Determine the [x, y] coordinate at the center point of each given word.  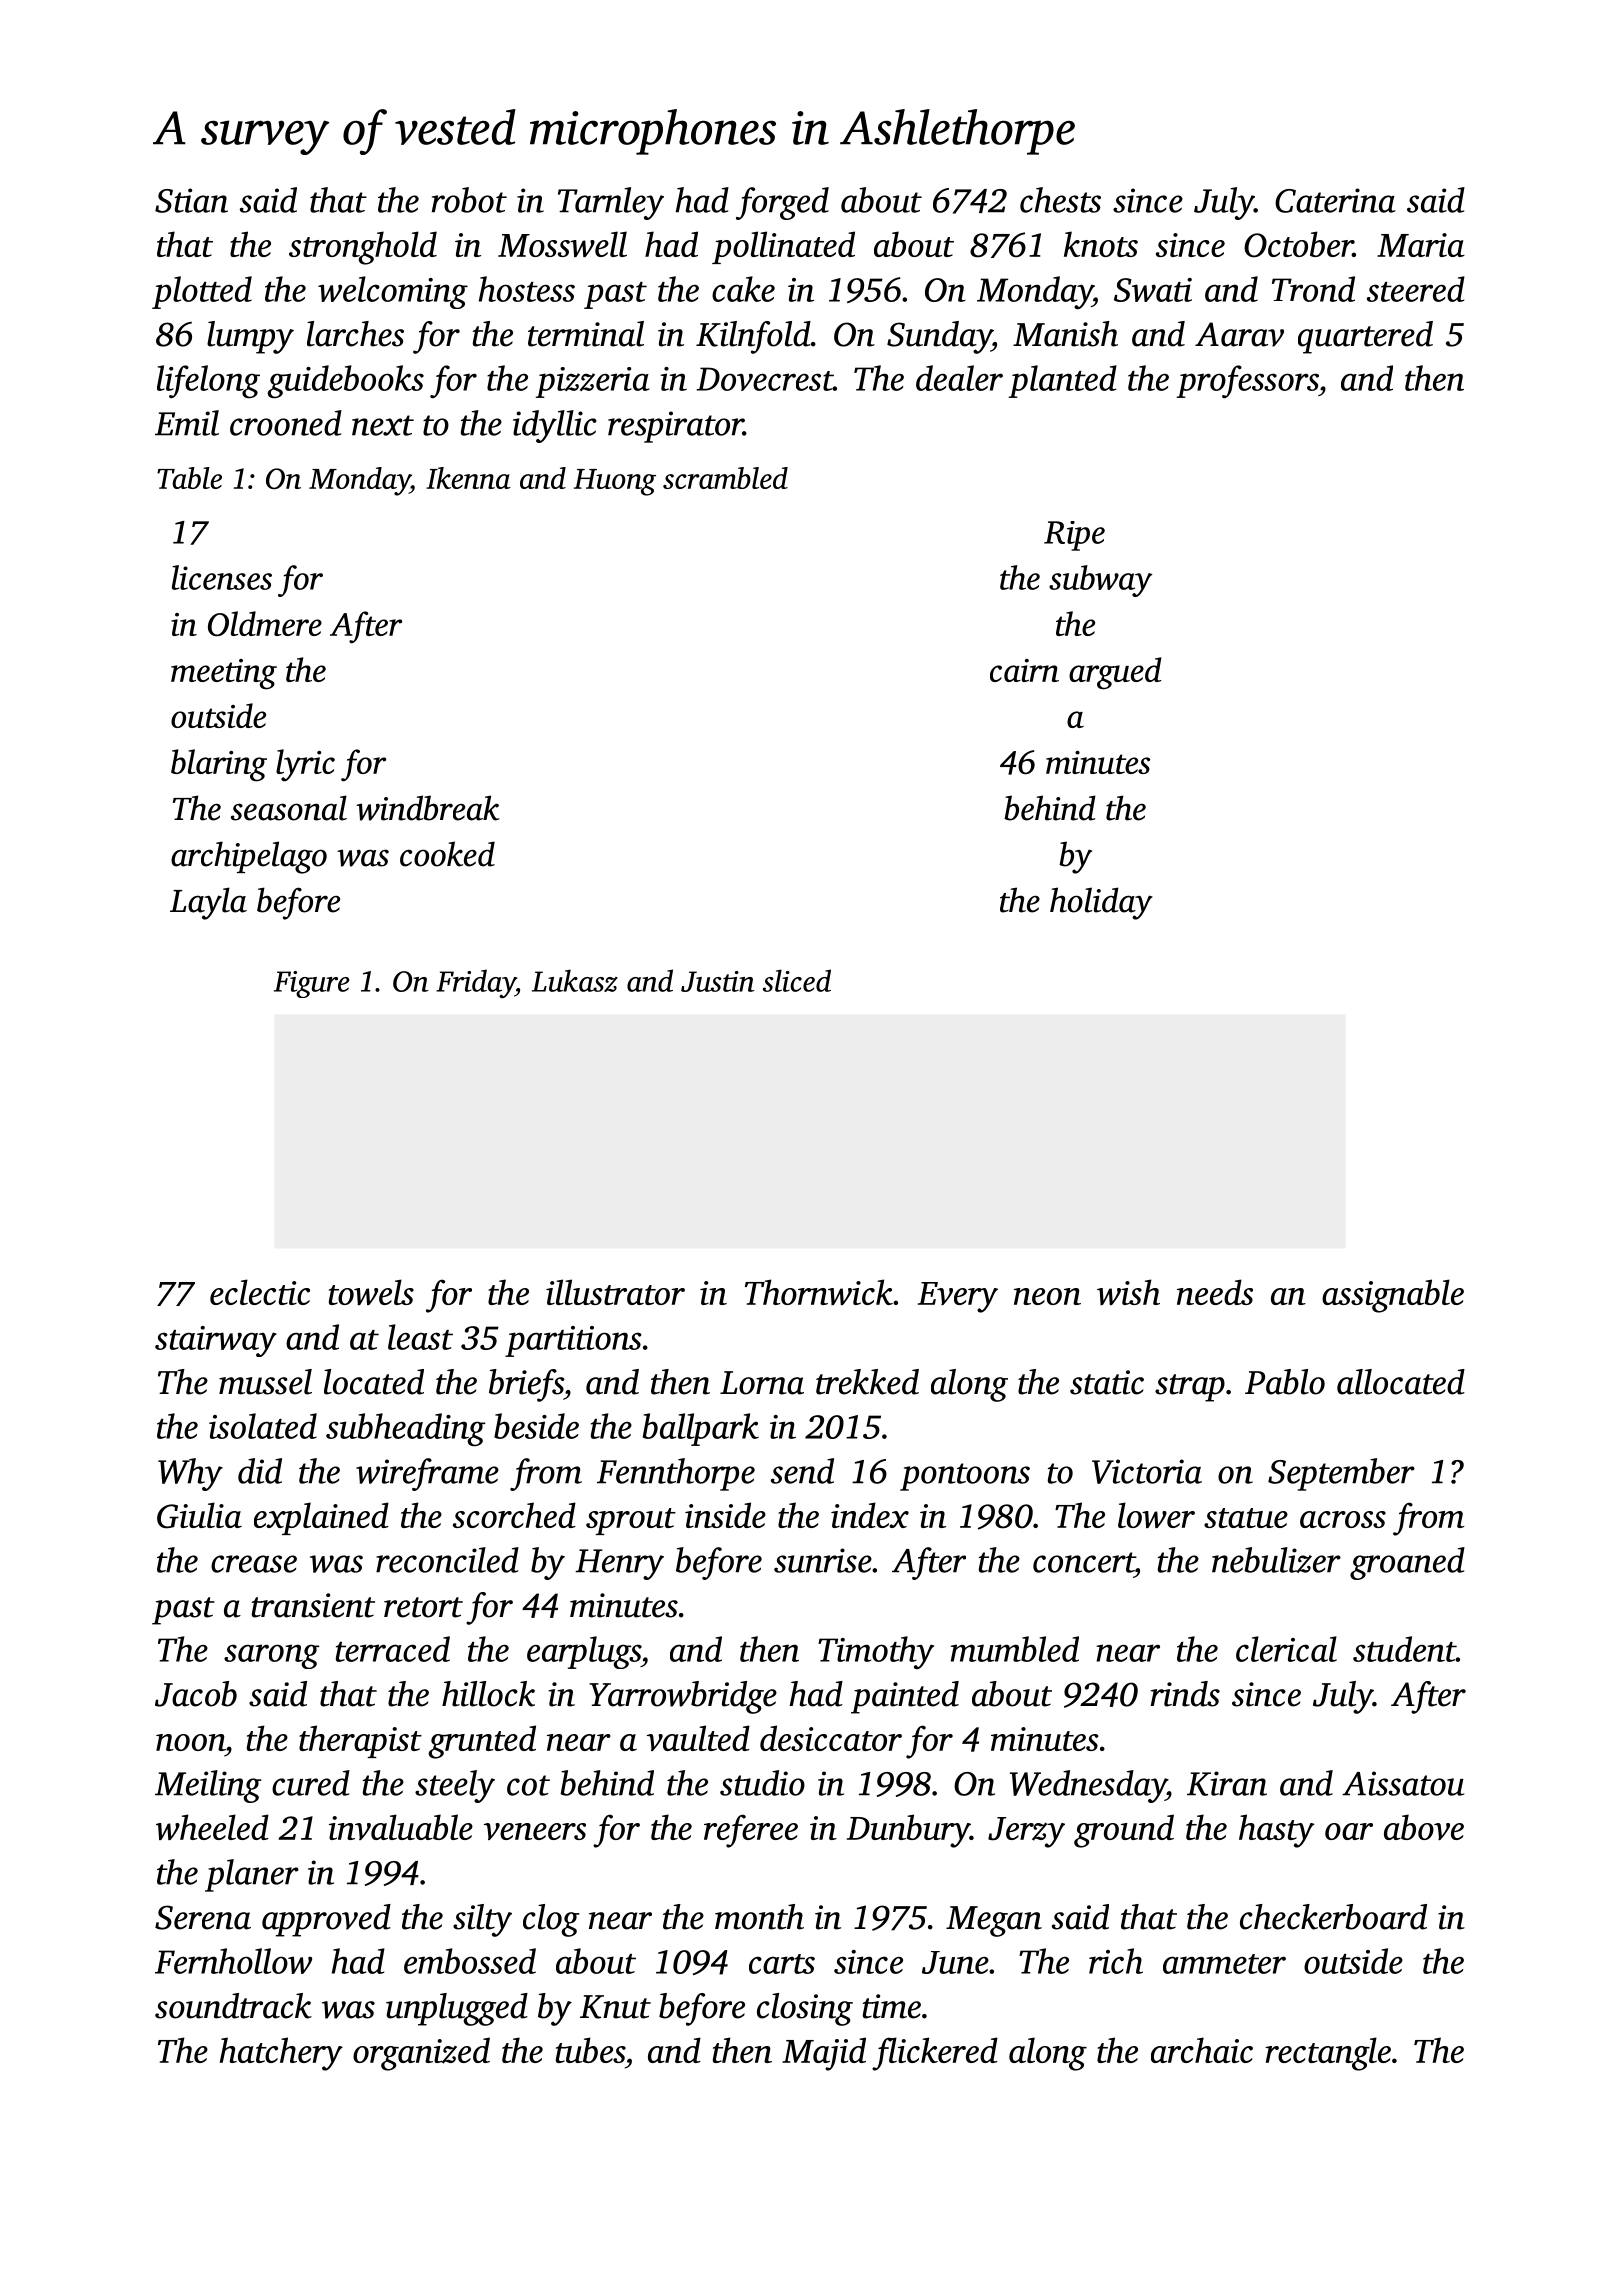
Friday [476, 983]
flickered [935, 2054]
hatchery [281, 2054]
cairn [1024, 670]
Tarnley [611, 203]
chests [1060, 200]
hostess [527, 289]
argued [1115, 673]
